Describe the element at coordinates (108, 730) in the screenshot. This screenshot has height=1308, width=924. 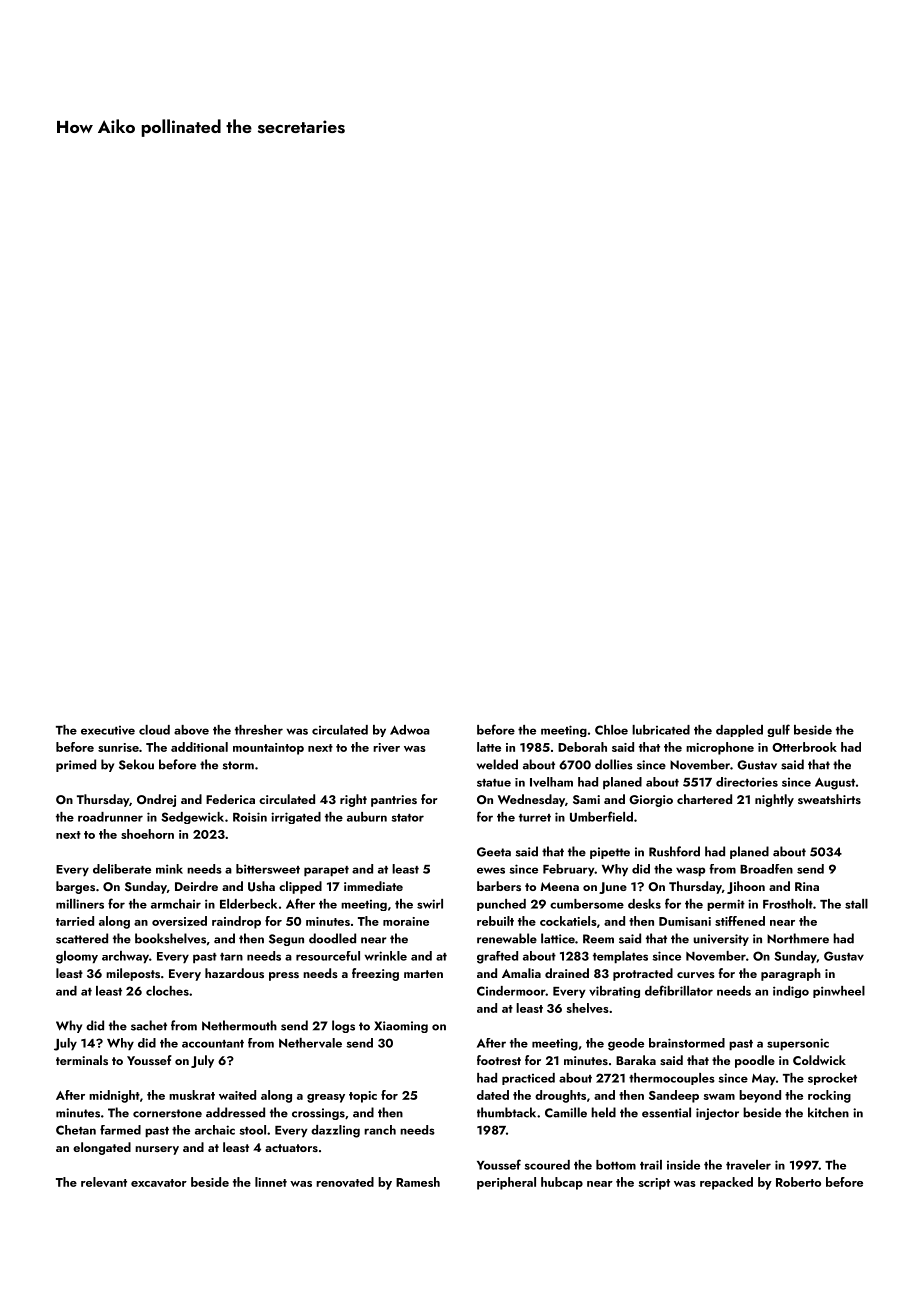
I see `executive` at that location.
